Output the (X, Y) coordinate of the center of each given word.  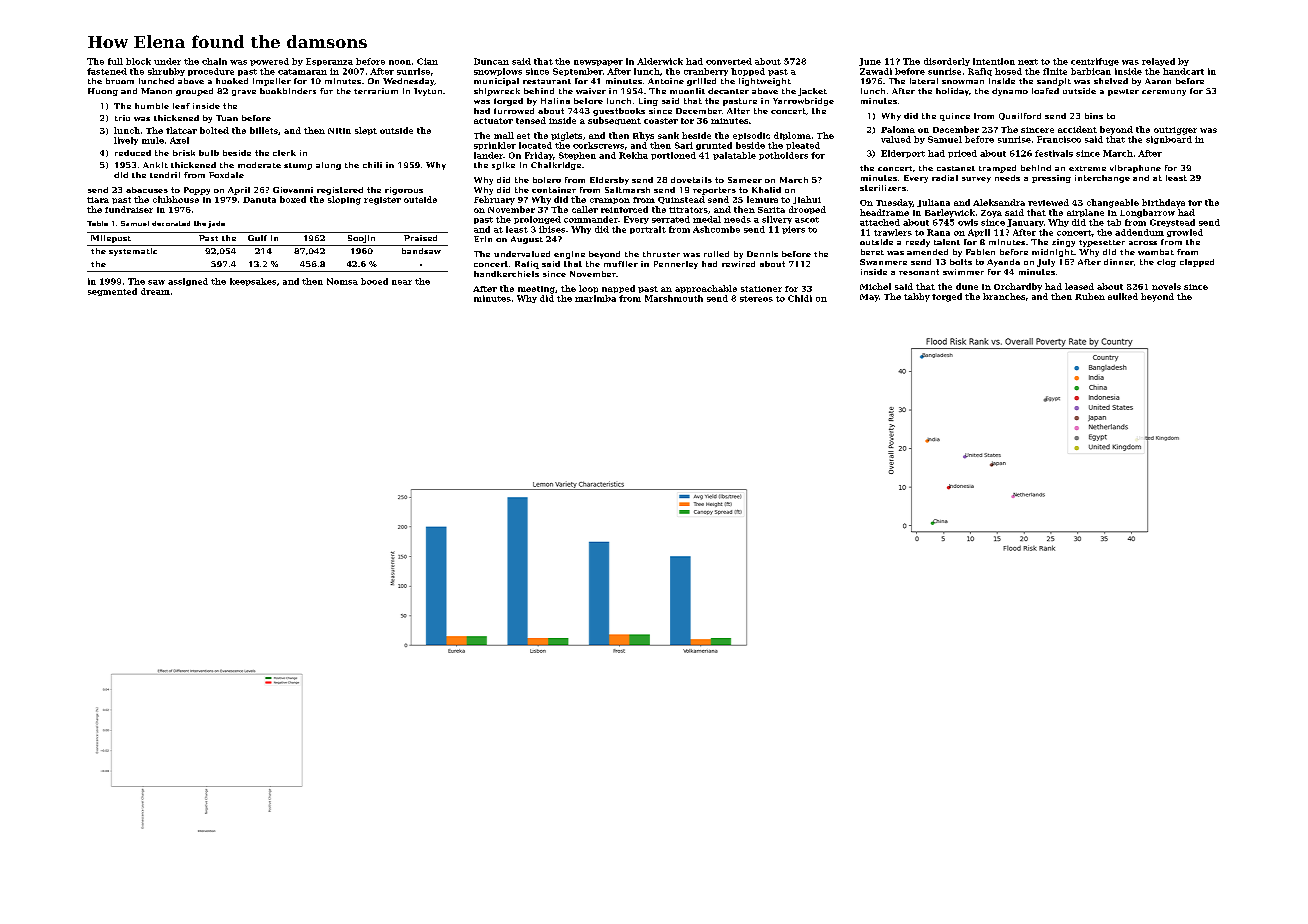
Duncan (491, 61)
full (115, 61)
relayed (1158, 62)
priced (962, 154)
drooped (807, 210)
